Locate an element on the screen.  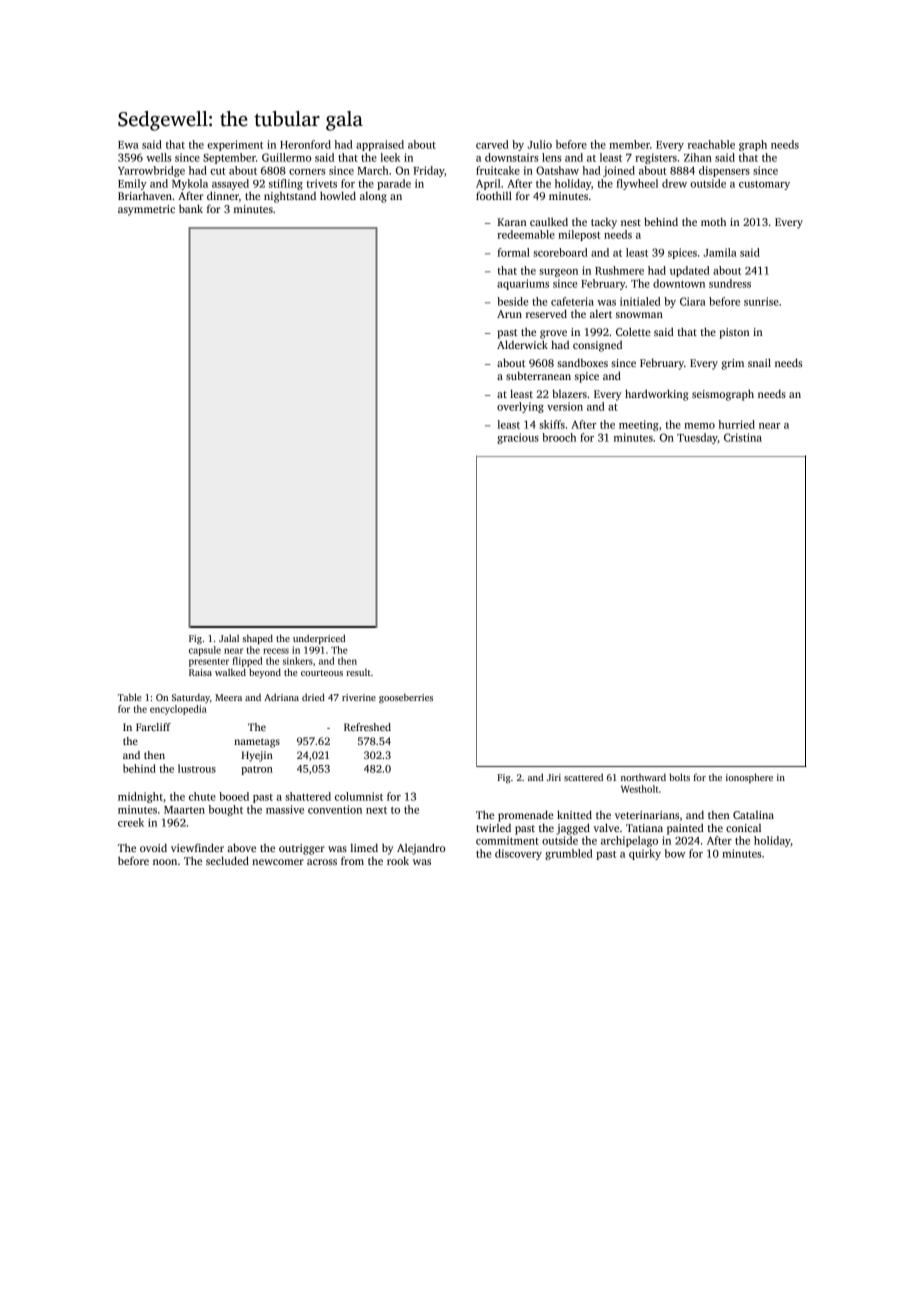
wells is located at coordinates (158, 157).
